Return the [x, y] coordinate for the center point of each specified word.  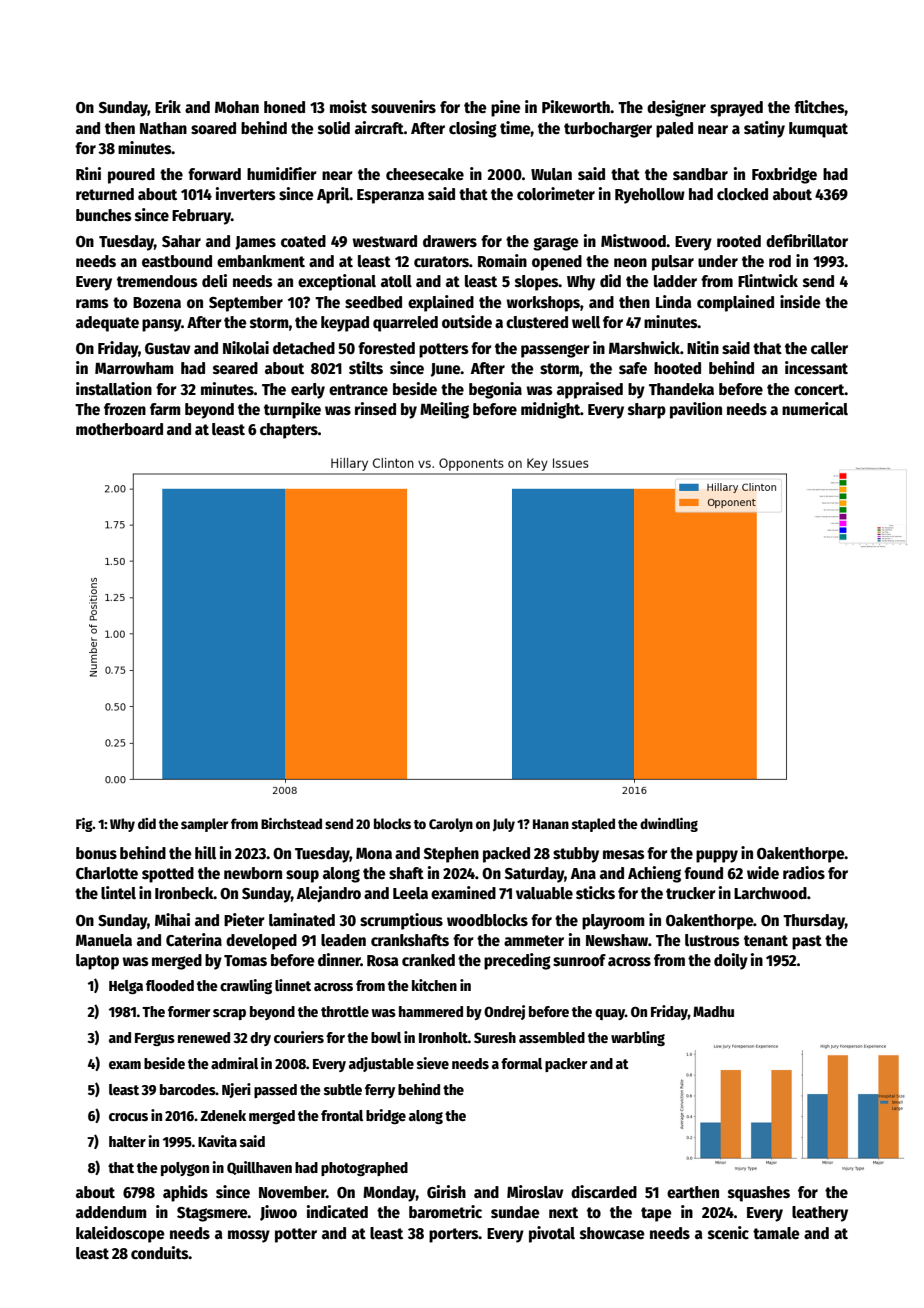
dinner [339, 959]
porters [454, 1235]
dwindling [669, 825]
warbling [638, 1038]
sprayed [736, 109]
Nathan [163, 128]
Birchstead [291, 823]
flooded [170, 985]
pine [506, 108]
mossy [249, 1236]
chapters [289, 431]
